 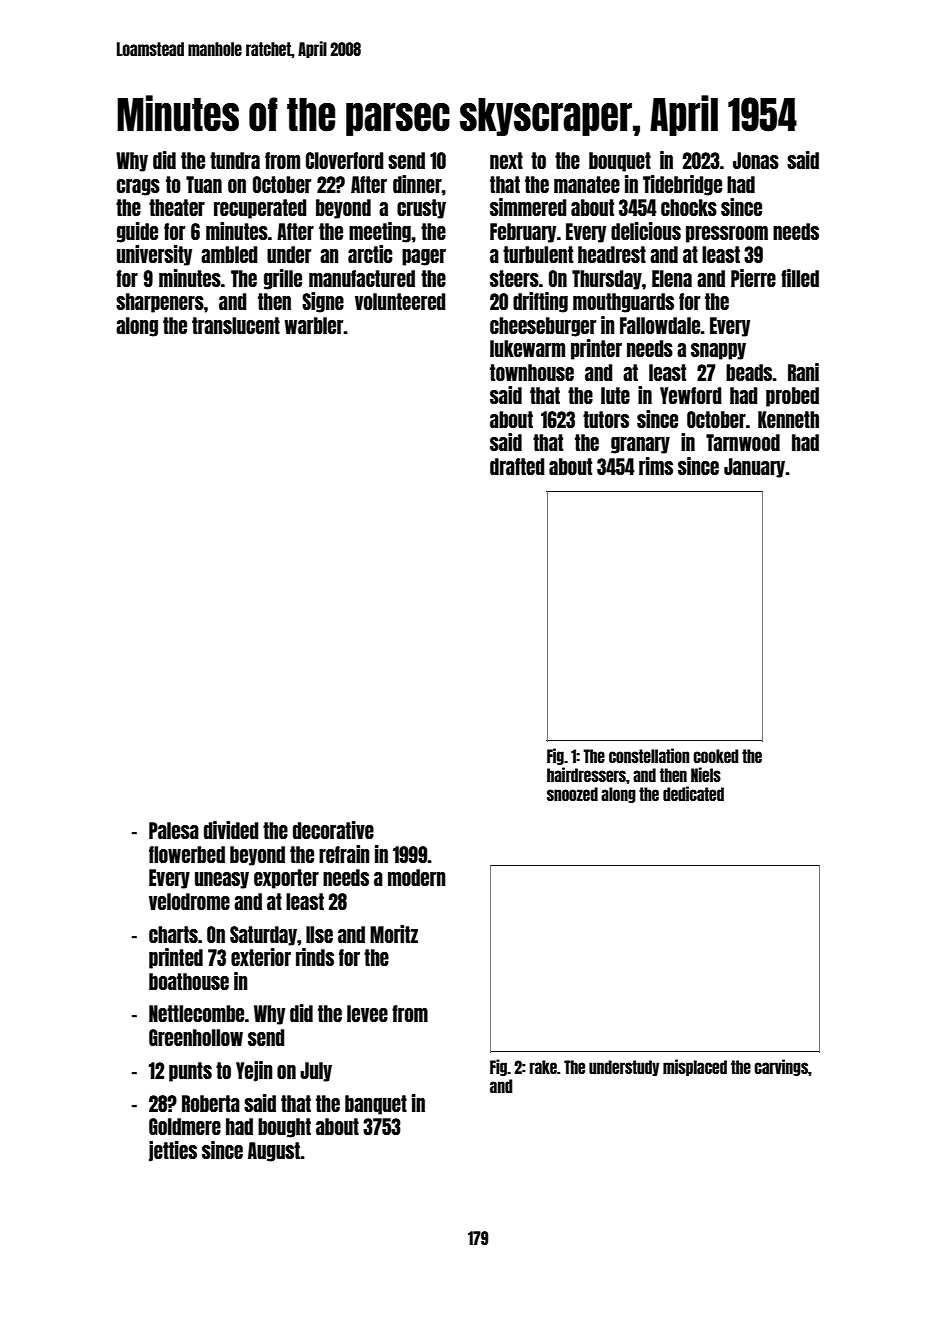 I want to click on jetties, so click(x=173, y=1151).
